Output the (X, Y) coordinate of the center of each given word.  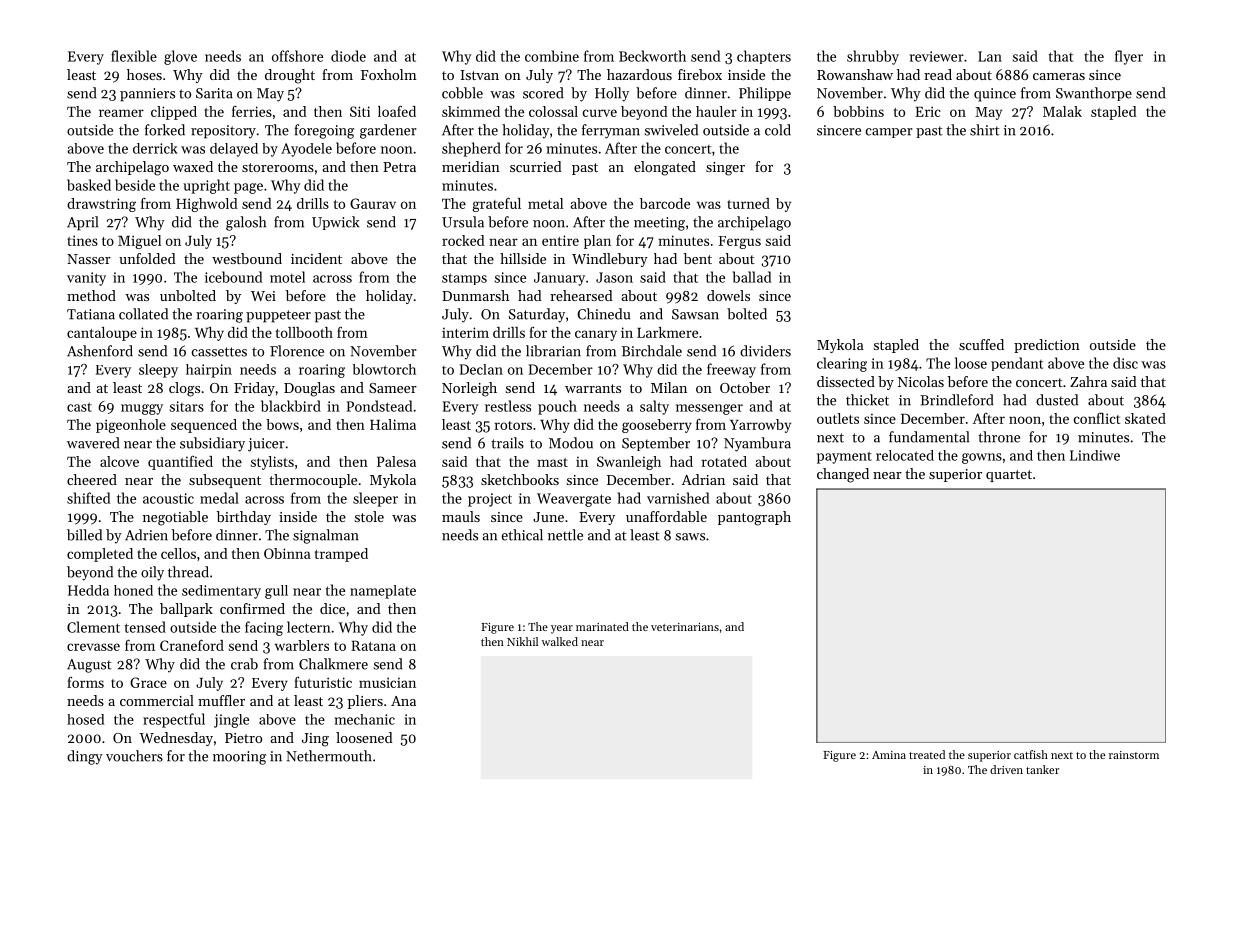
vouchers (134, 756)
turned (748, 203)
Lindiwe (1095, 455)
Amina (889, 755)
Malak (1062, 111)
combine (552, 56)
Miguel (139, 242)
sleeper (375, 499)
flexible (134, 56)
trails (507, 443)
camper (889, 133)
